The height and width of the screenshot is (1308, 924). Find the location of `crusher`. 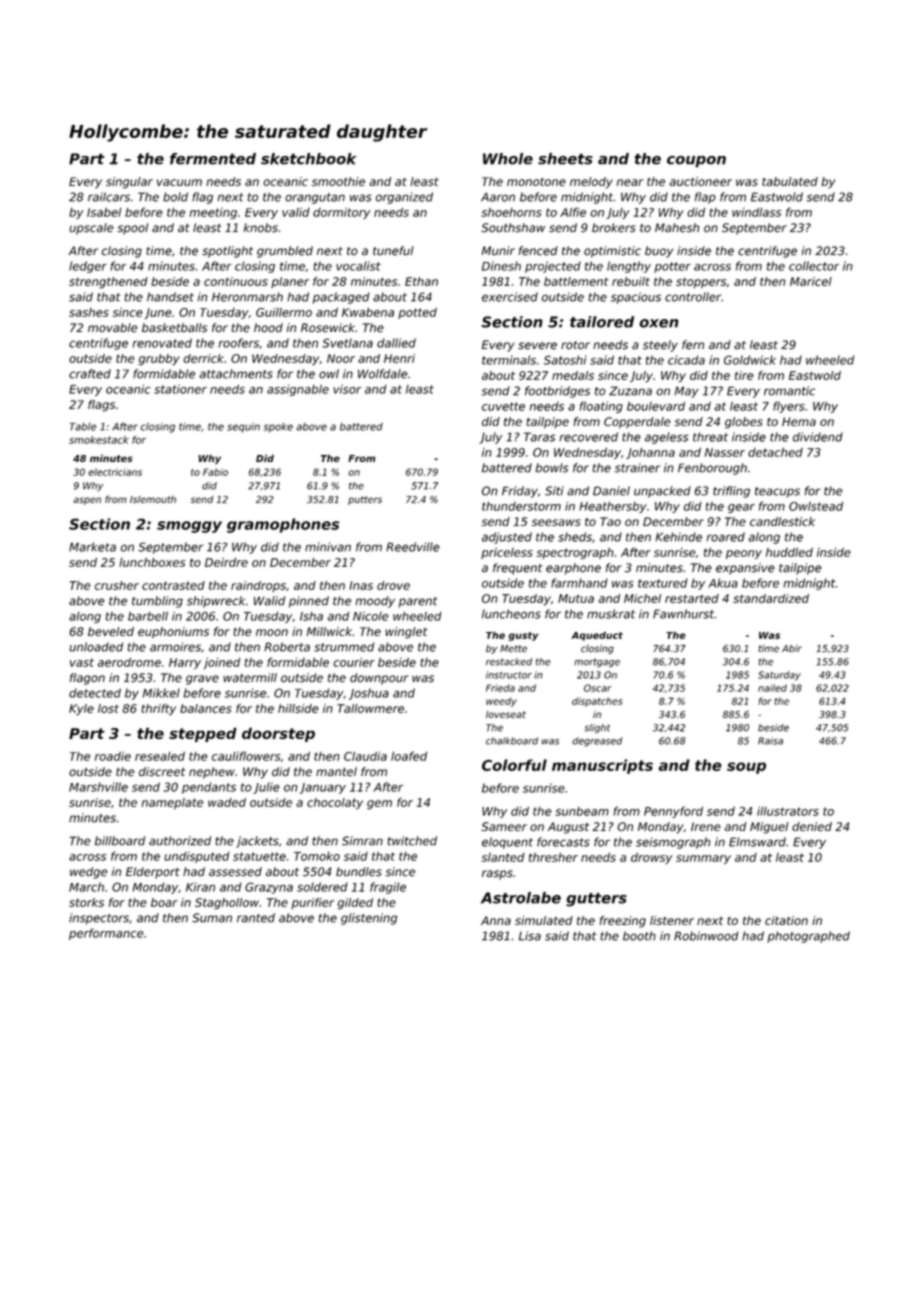

crusher is located at coordinates (117, 585).
